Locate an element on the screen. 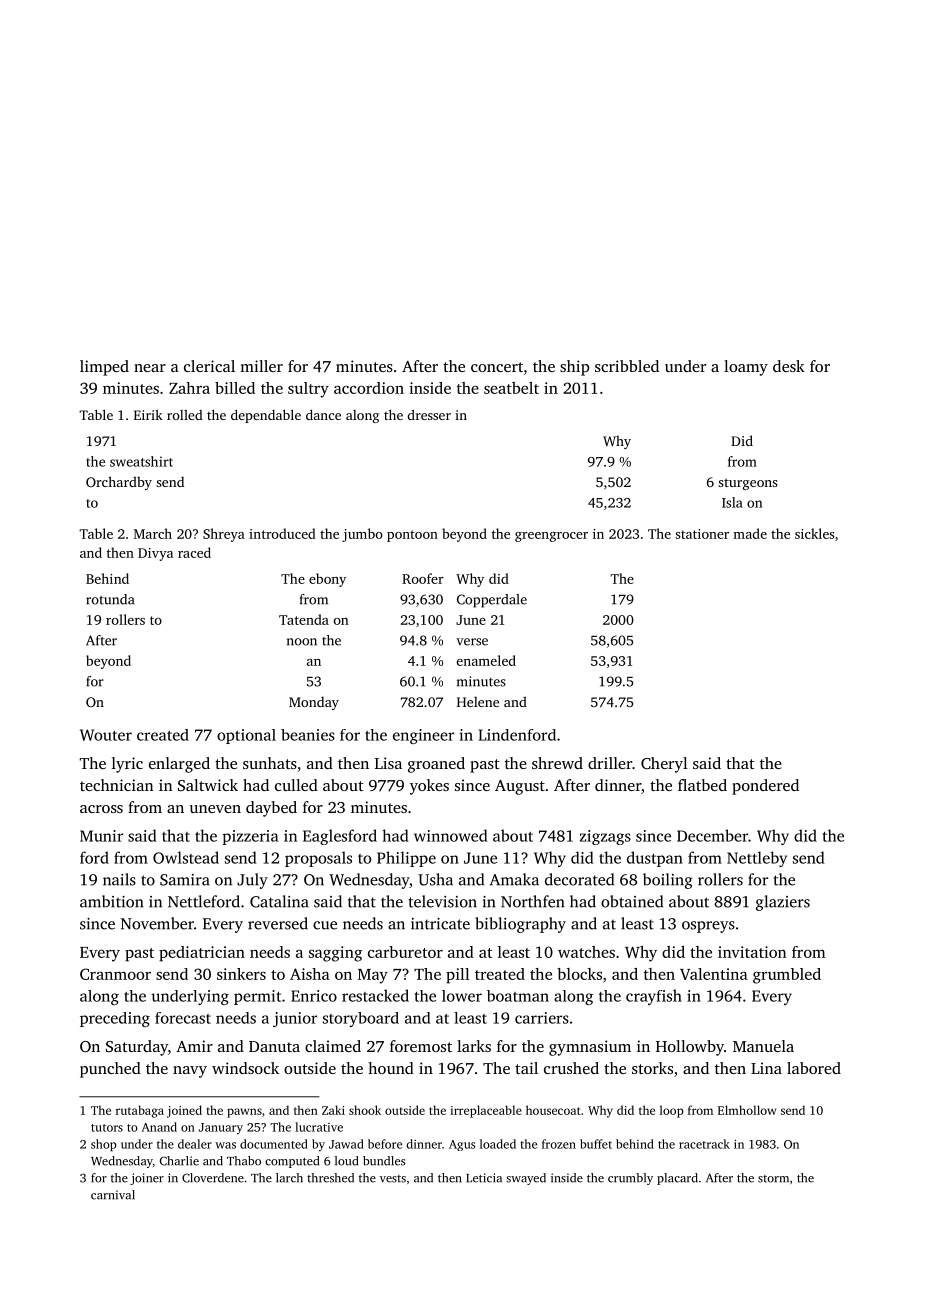 Image resolution: width=926 pixels, height=1316 pixels. accordion is located at coordinates (369, 388).
